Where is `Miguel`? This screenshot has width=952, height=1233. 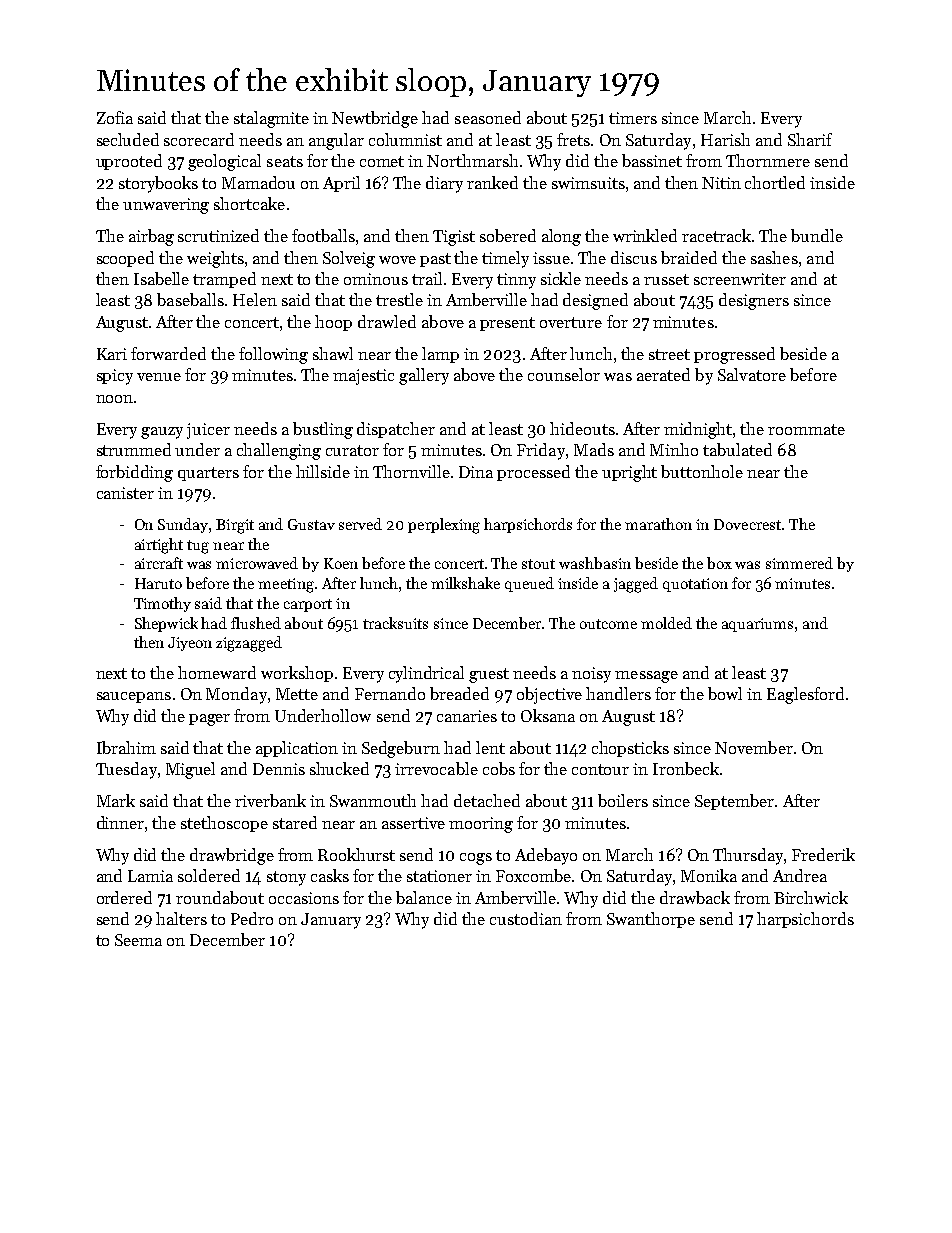 Miguel is located at coordinates (190, 770).
